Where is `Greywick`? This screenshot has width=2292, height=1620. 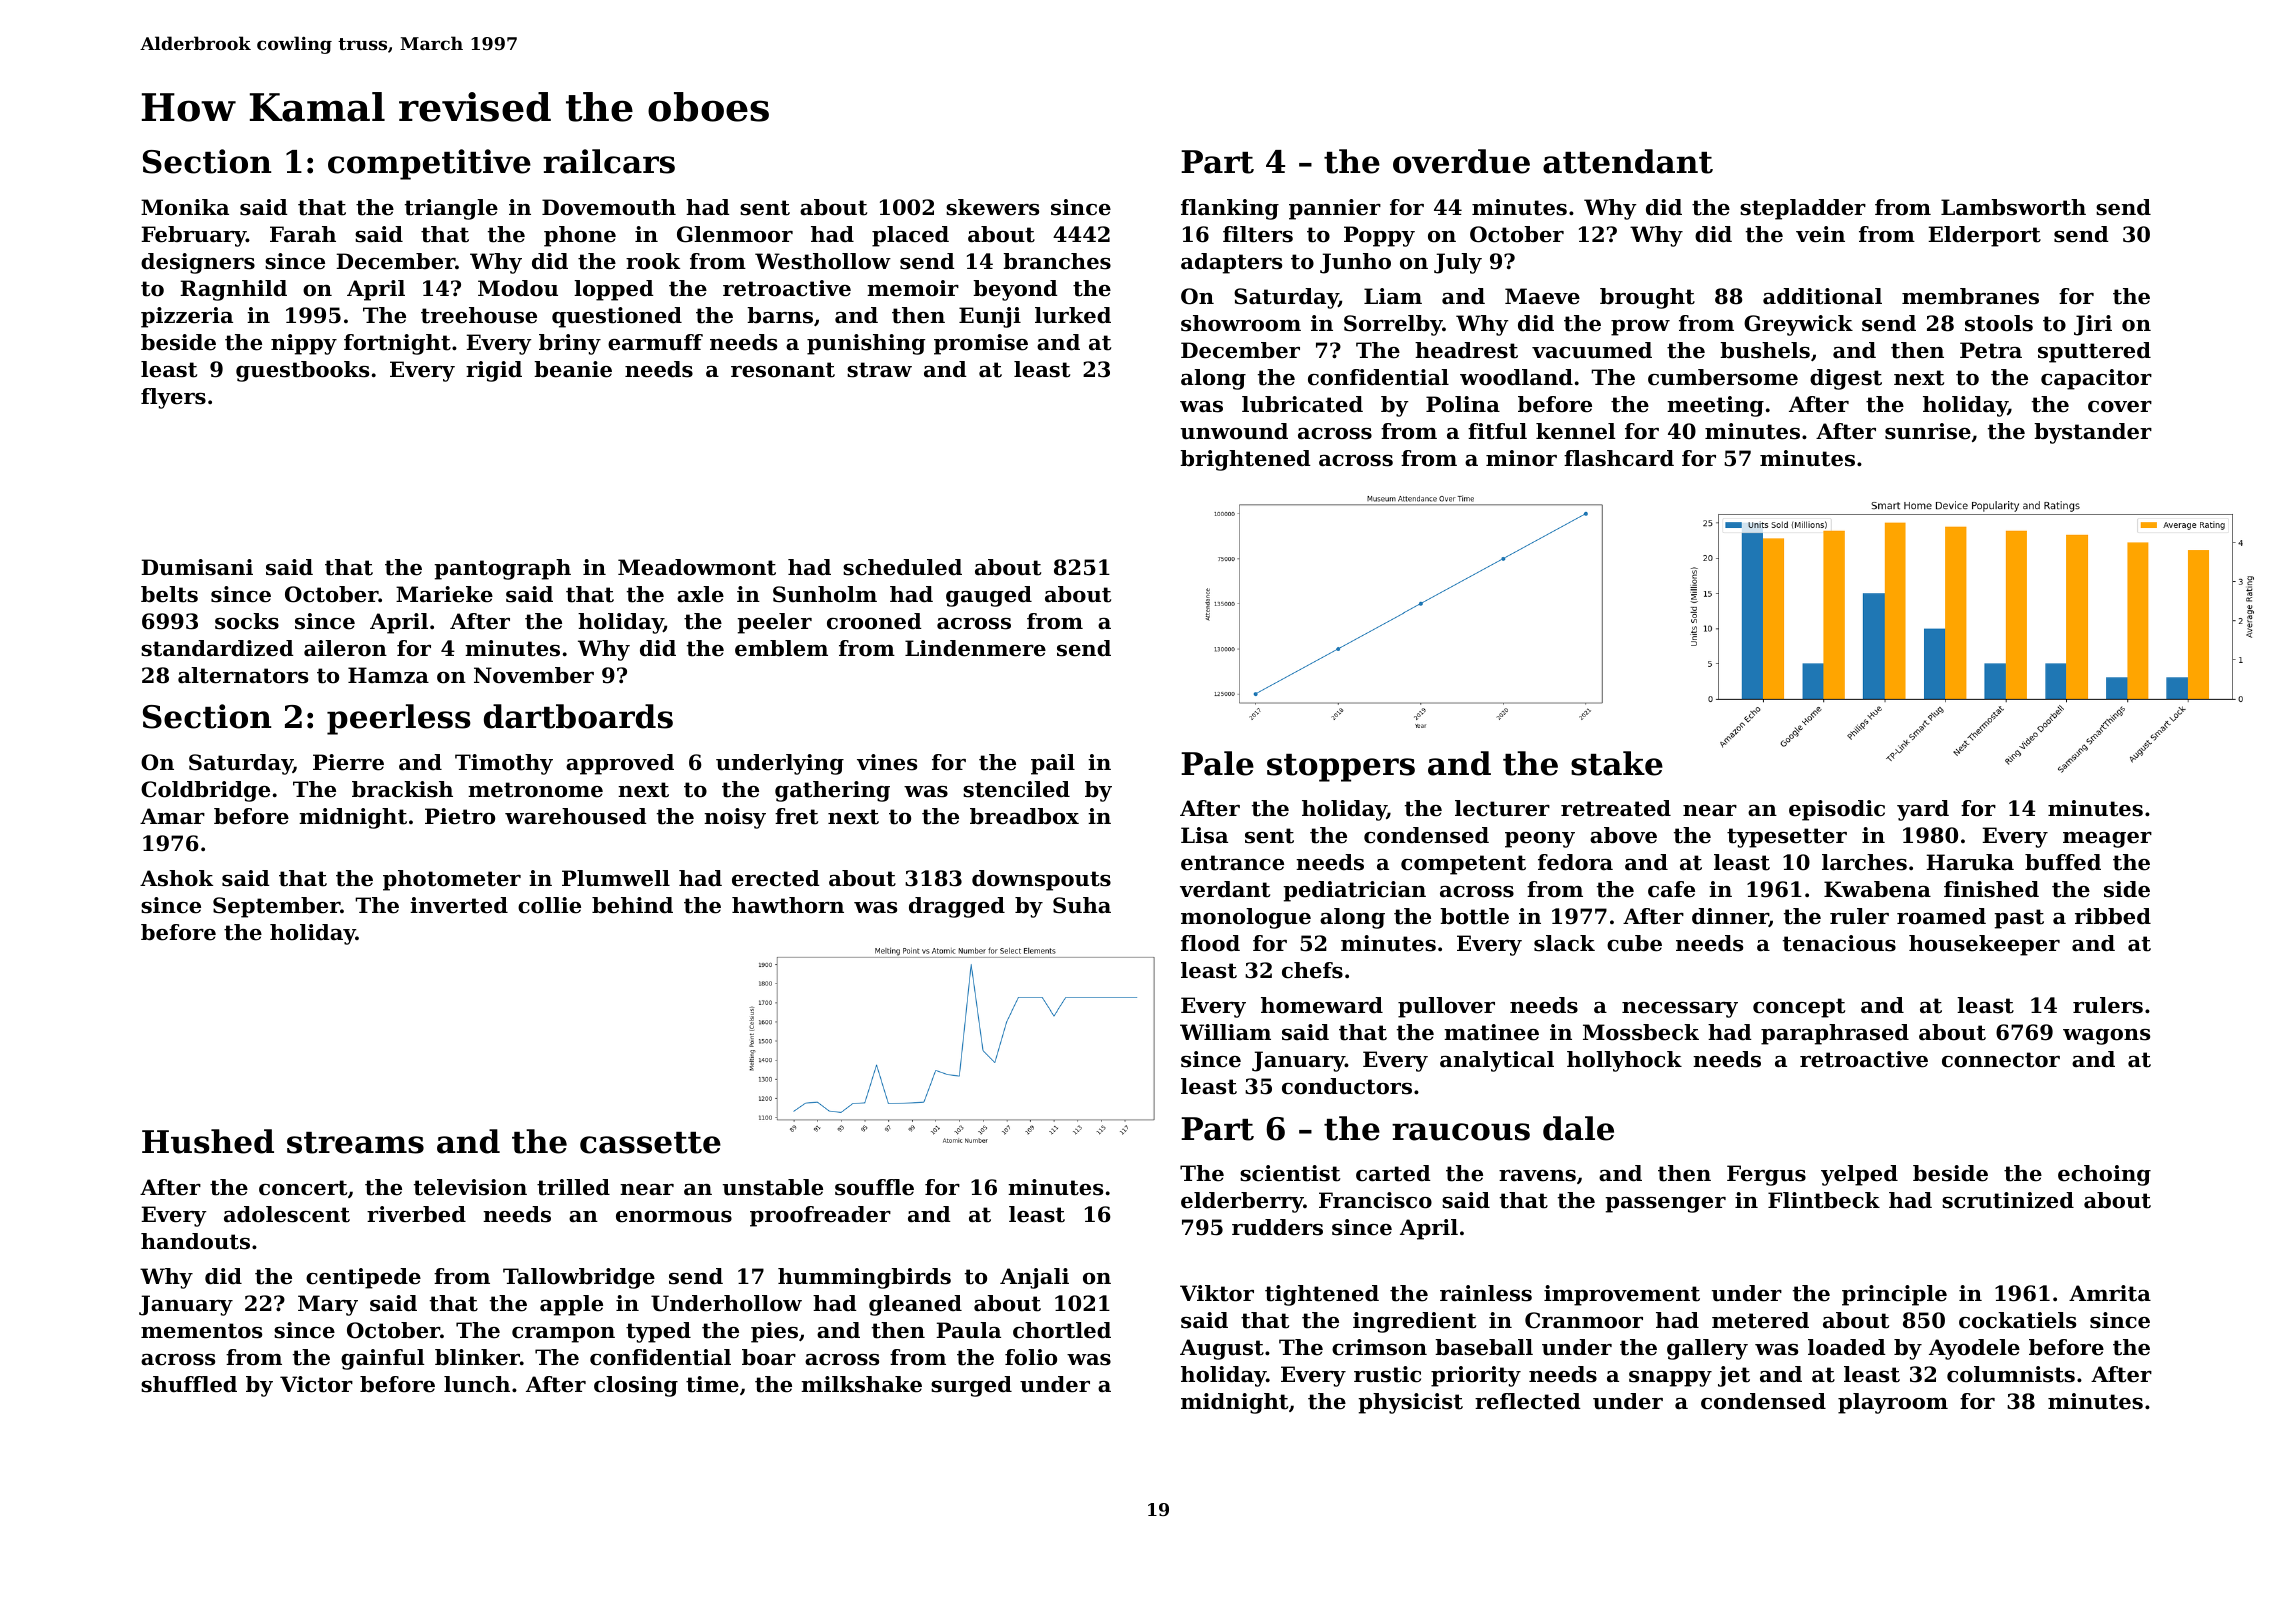
Greywick is located at coordinates (1798, 325).
